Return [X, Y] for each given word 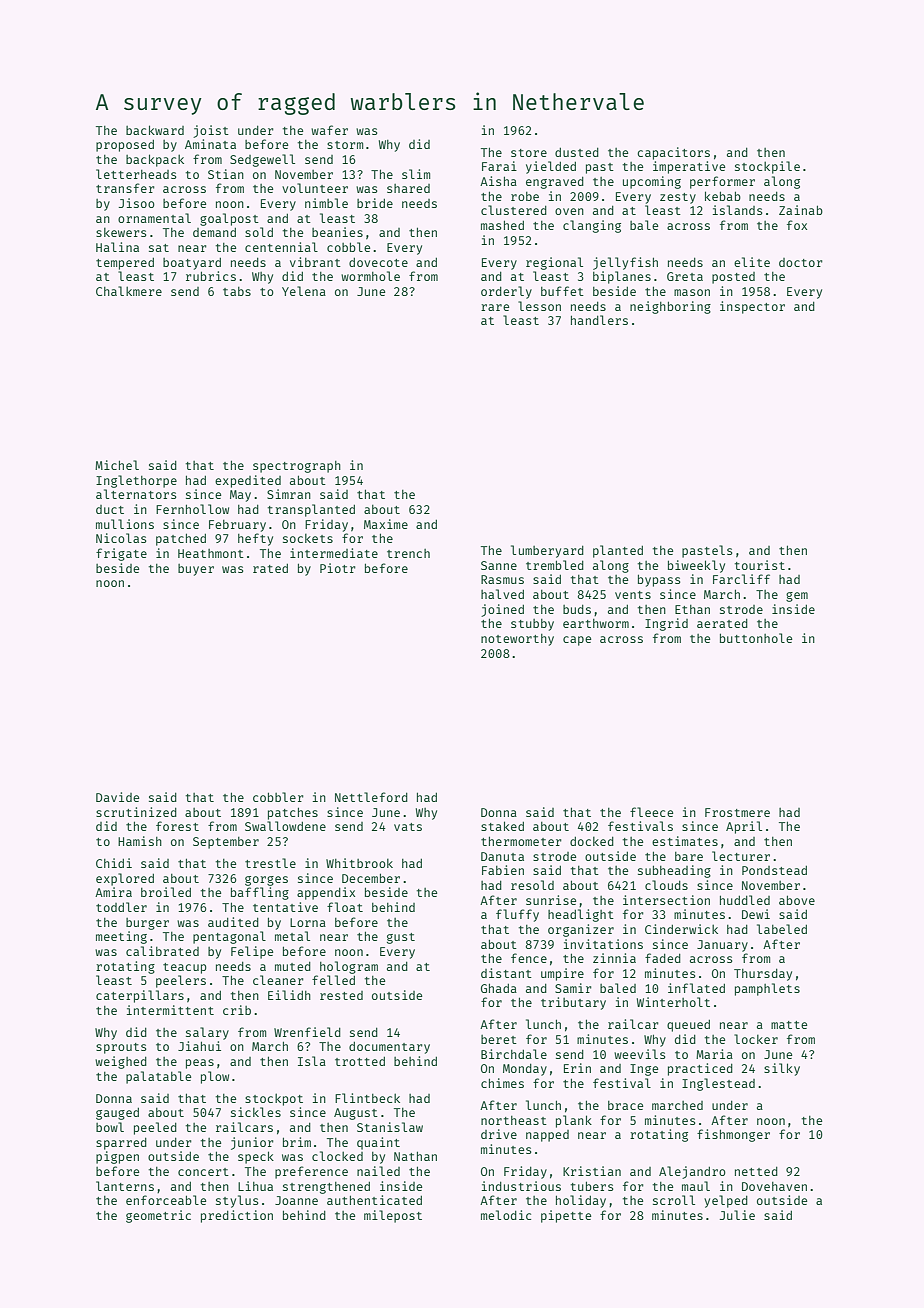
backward [155, 130]
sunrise [551, 900]
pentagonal [229, 937]
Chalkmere [129, 291]
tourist [760, 565]
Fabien [503, 870]
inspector [752, 307]
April [744, 827]
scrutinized [136, 812]
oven [569, 211]
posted [733, 278]
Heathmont [211, 553]
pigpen [117, 1157]
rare [495, 307]
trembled [555, 565]
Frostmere [737, 812]
